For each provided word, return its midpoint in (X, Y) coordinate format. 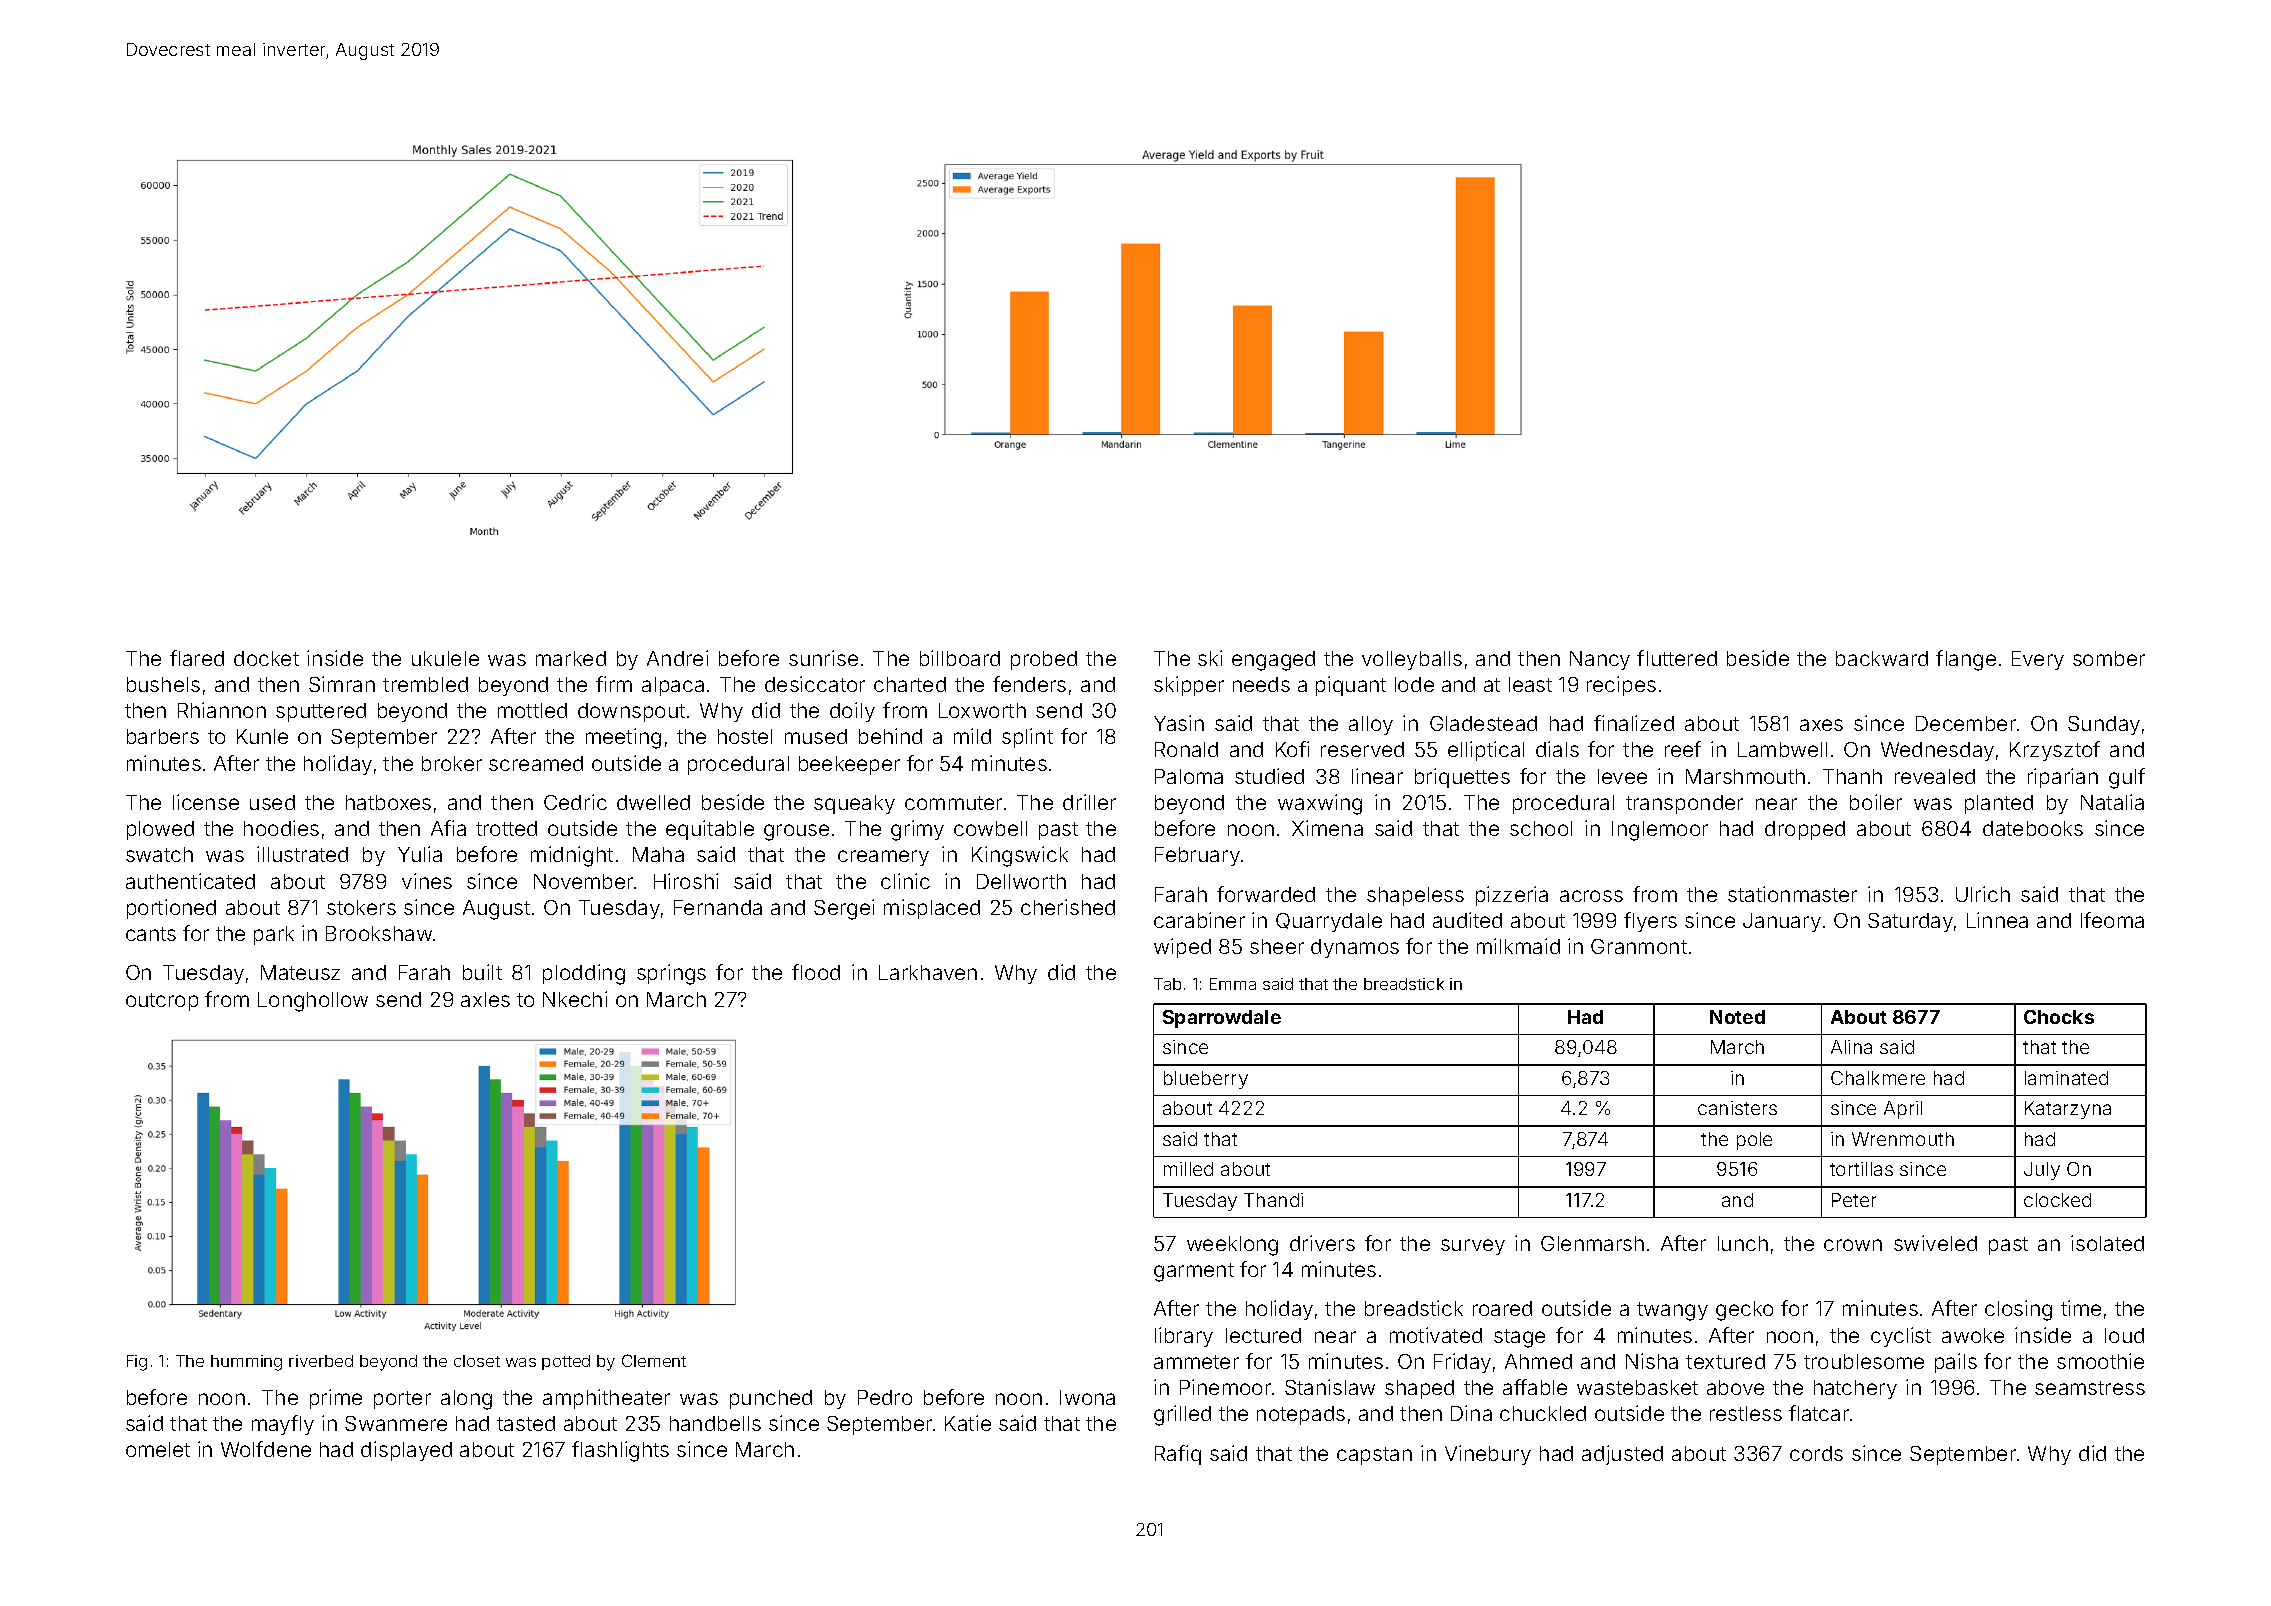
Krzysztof (2055, 751)
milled (1188, 1169)
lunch (1743, 1243)
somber (2109, 658)
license (206, 802)
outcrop (162, 1002)
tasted (526, 1423)
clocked (2057, 1200)
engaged (1273, 661)
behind (890, 736)
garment (1194, 1272)
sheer (1277, 946)
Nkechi (575, 999)
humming (246, 1363)
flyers (1650, 922)
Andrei (677, 658)
